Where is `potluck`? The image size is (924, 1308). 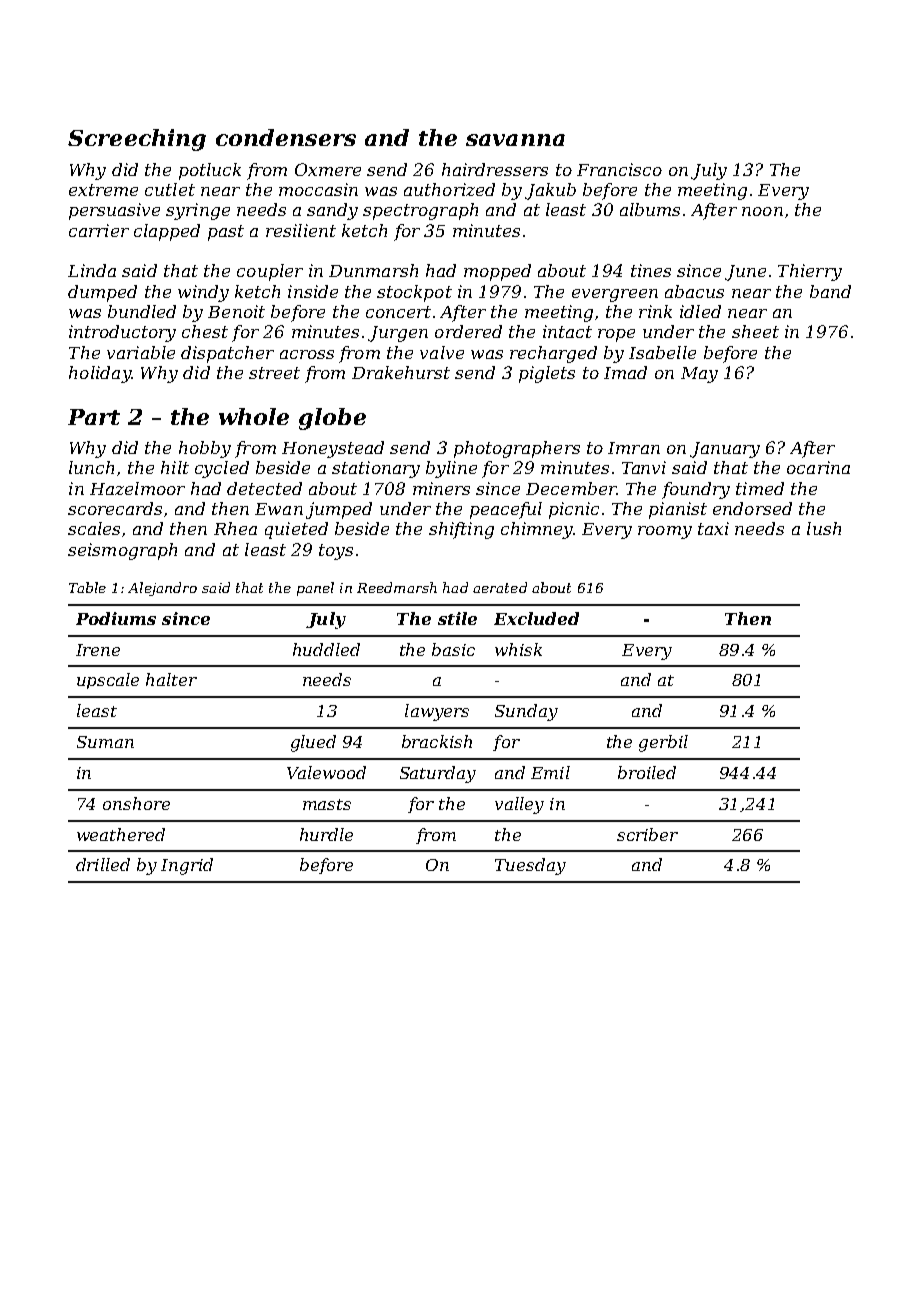 potluck is located at coordinates (210, 171).
